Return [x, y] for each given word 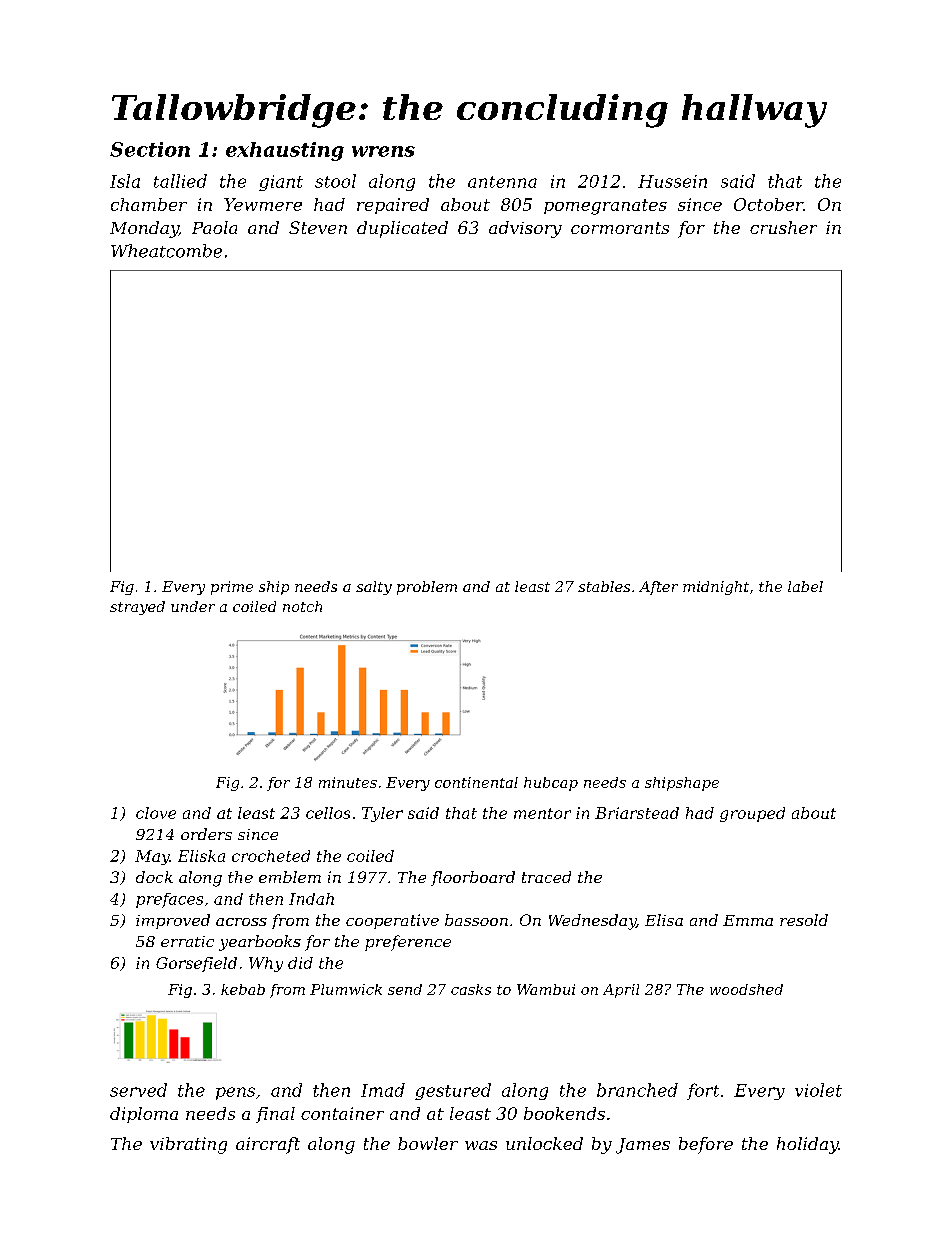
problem [427, 588]
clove [156, 813]
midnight [716, 588]
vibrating [188, 1145]
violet [818, 1090]
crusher [783, 227]
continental [476, 782]
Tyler [382, 814]
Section [150, 149]
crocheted [271, 856]
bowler [428, 1143]
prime [232, 588]
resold [804, 920]
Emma [748, 920]
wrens [383, 151]
